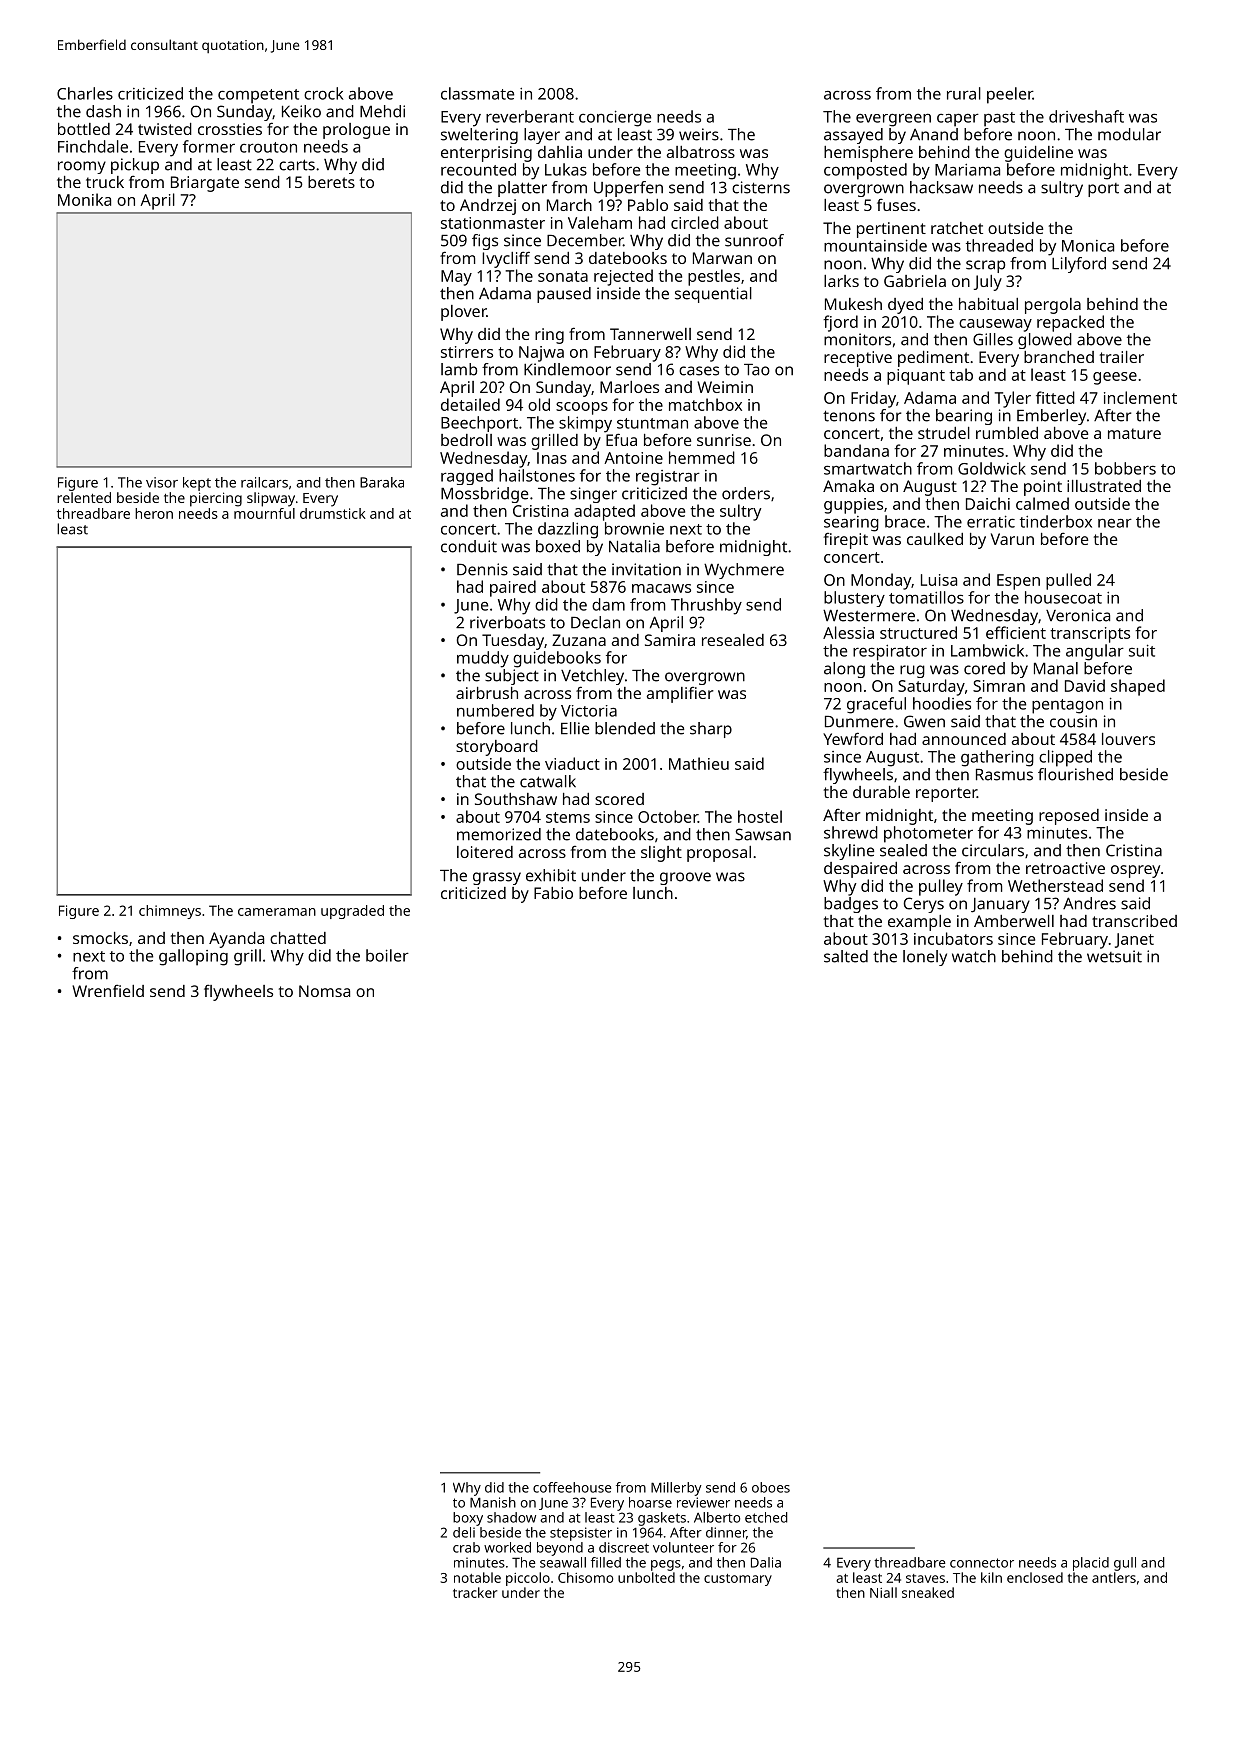 The height and width of the document is (1746, 1235). Describe the element at coordinates (468, 1519) in the document. I see `boxy` at that location.
